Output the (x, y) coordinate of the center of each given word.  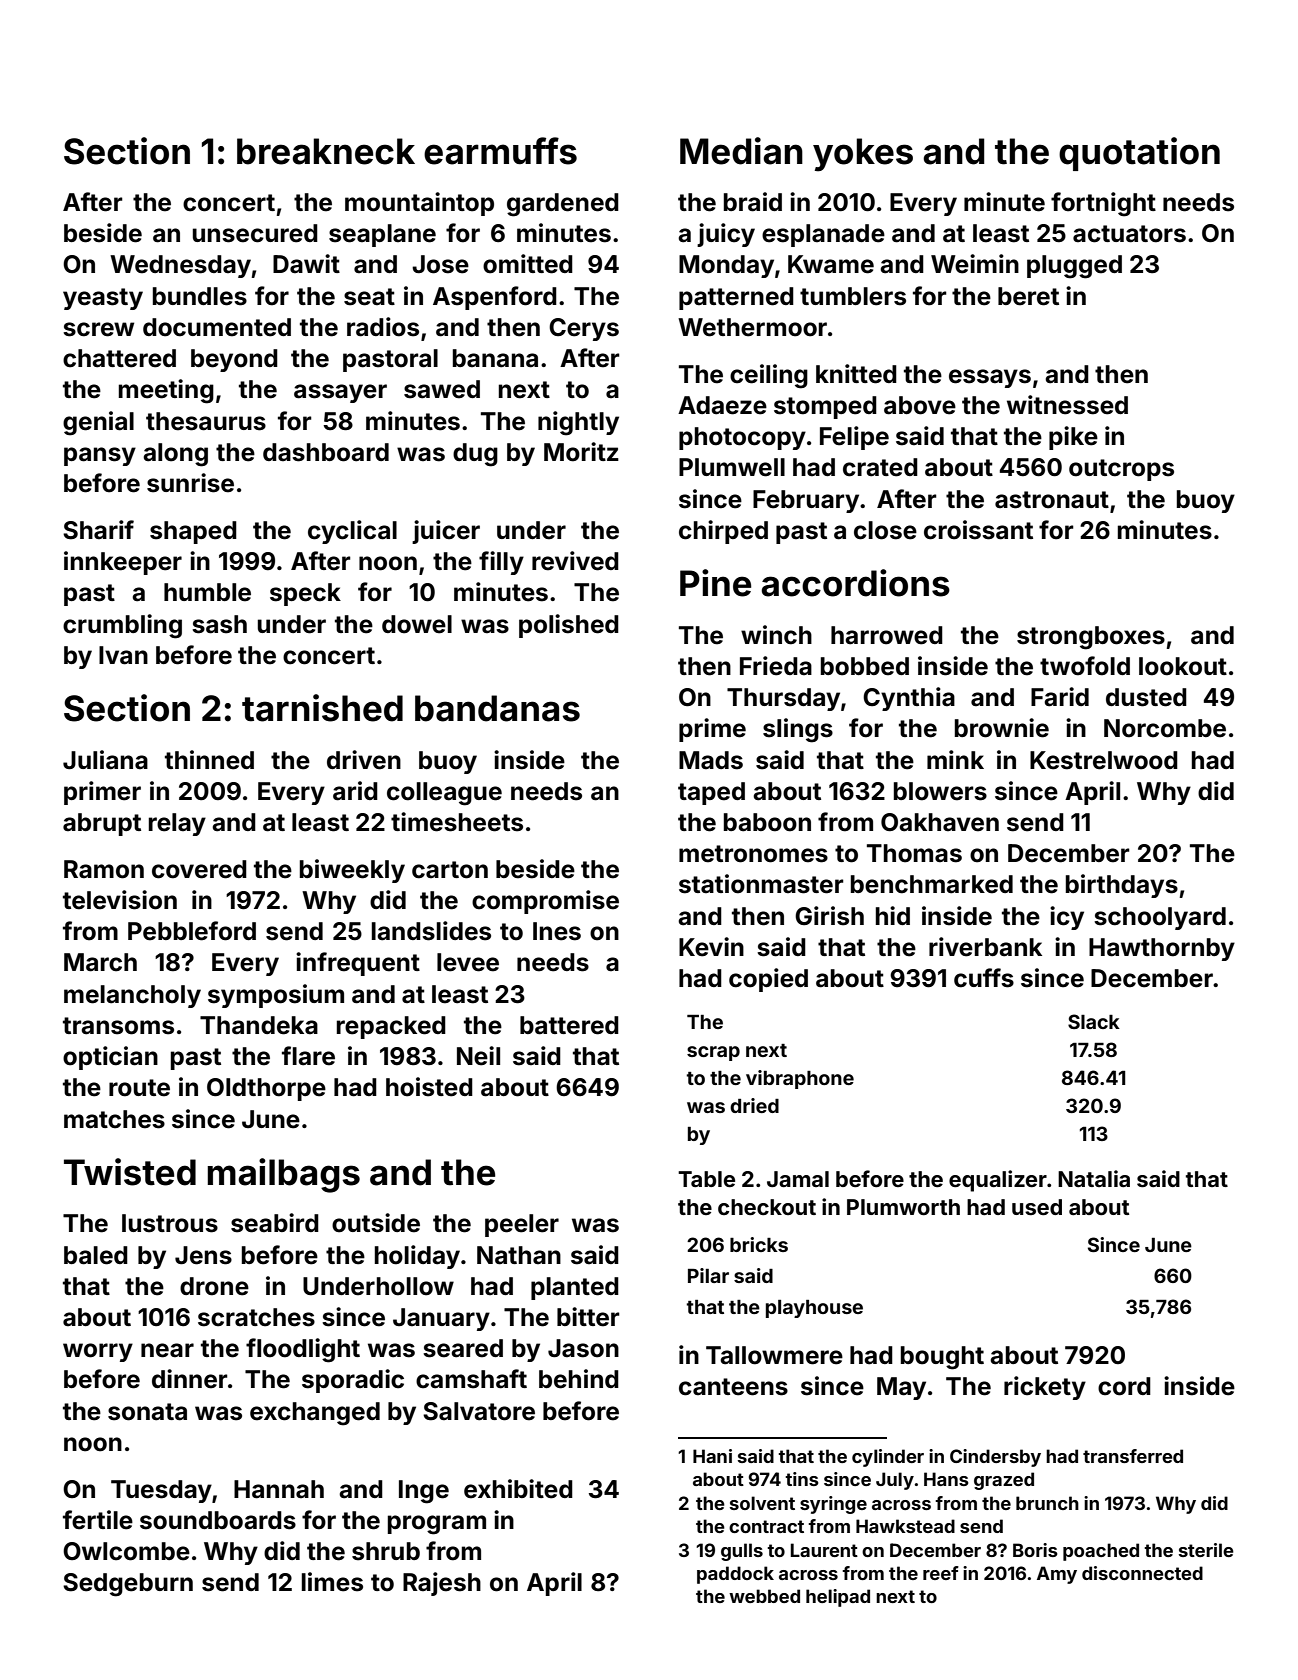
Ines (557, 931)
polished (569, 626)
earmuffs (500, 151)
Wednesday (180, 266)
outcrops (1121, 470)
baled (96, 1255)
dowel (417, 624)
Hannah (279, 1489)
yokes (863, 155)
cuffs (984, 978)
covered (199, 869)
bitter (588, 1317)
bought (942, 1358)
